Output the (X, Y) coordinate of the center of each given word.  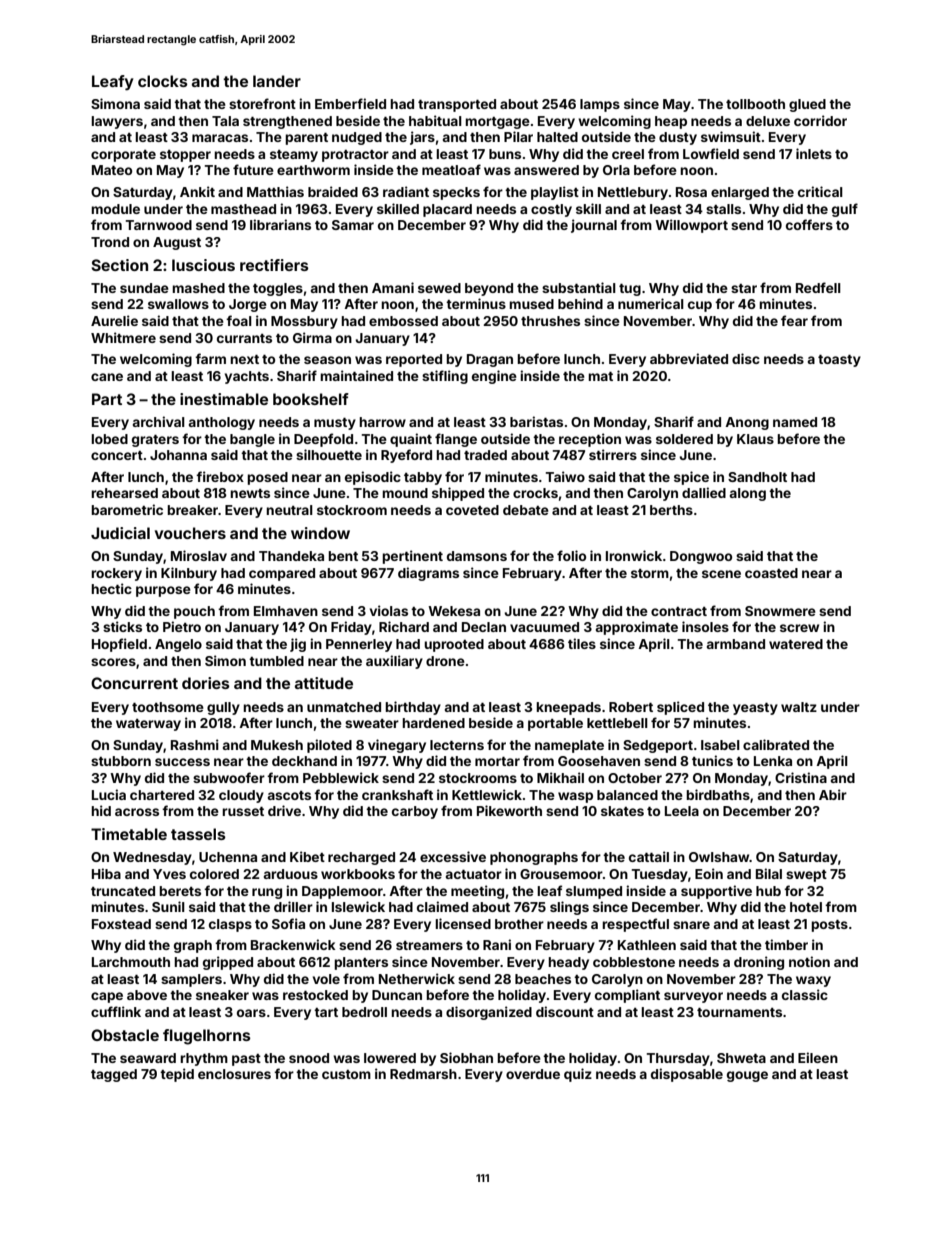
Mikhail (560, 777)
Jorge (248, 305)
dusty (678, 138)
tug (630, 290)
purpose (163, 591)
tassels (198, 834)
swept (806, 876)
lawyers (117, 122)
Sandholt (757, 477)
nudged (357, 138)
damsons (477, 556)
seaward (148, 1058)
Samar (353, 225)
